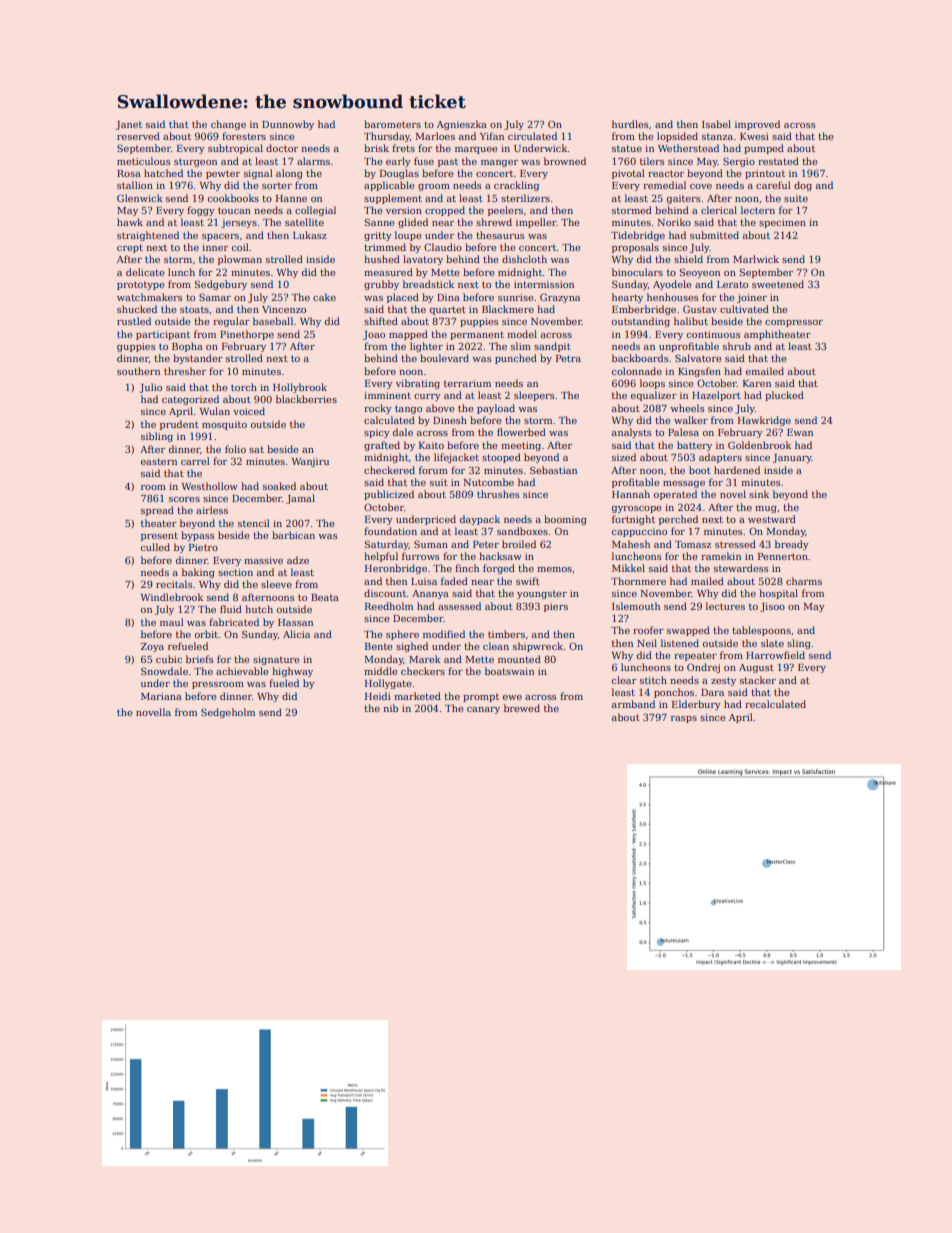 The height and width of the screenshot is (1233, 952). What do you see at coordinates (521, 432) in the screenshot?
I see `flowerbed` at bounding box center [521, 432].
